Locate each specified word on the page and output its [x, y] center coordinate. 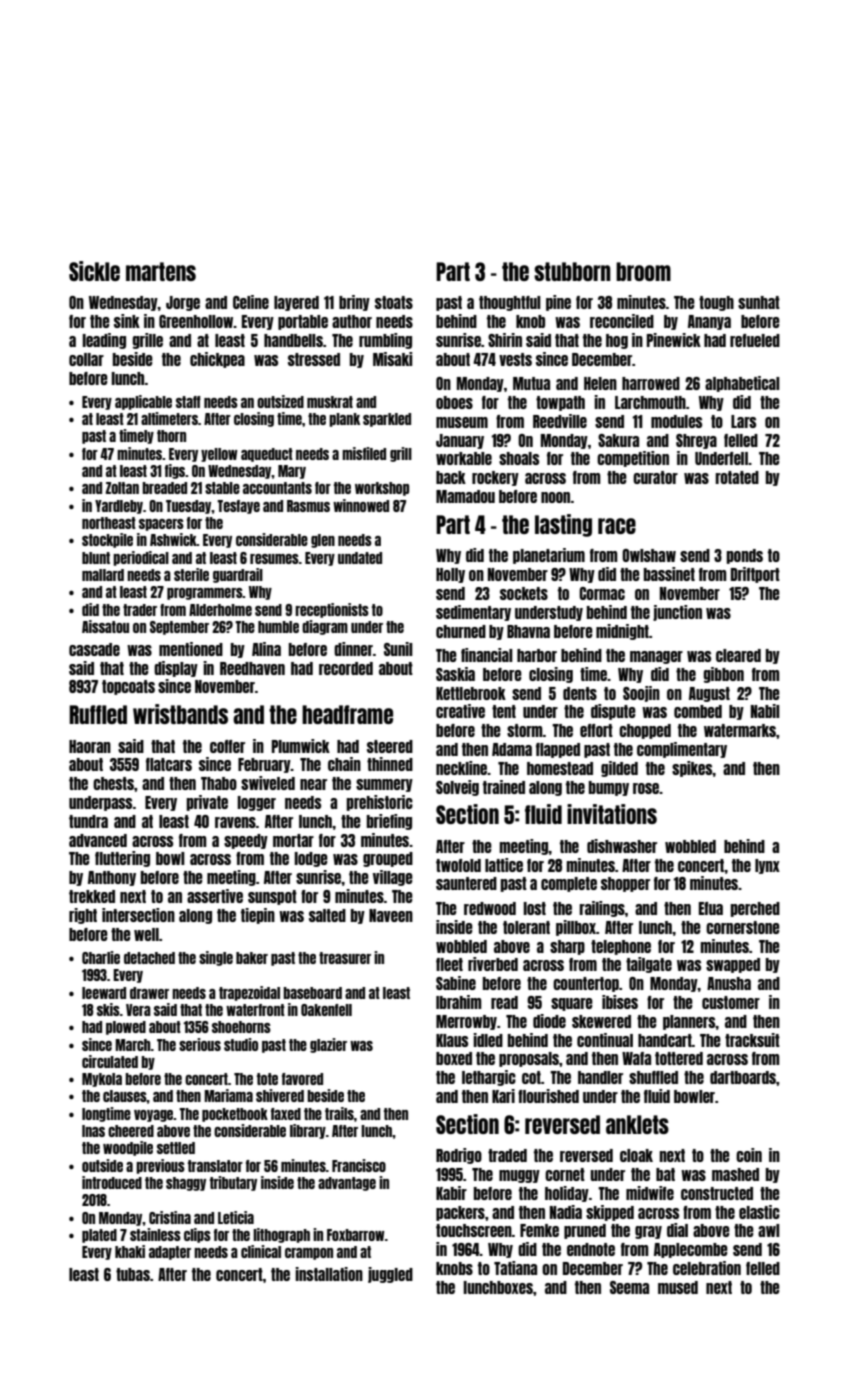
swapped [733, 965]
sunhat [759, 302]
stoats [394, 302]
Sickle [94, 271]
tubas [133, 1274]
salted [327, 915]
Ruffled [98, 714]
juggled [390, 1275]
